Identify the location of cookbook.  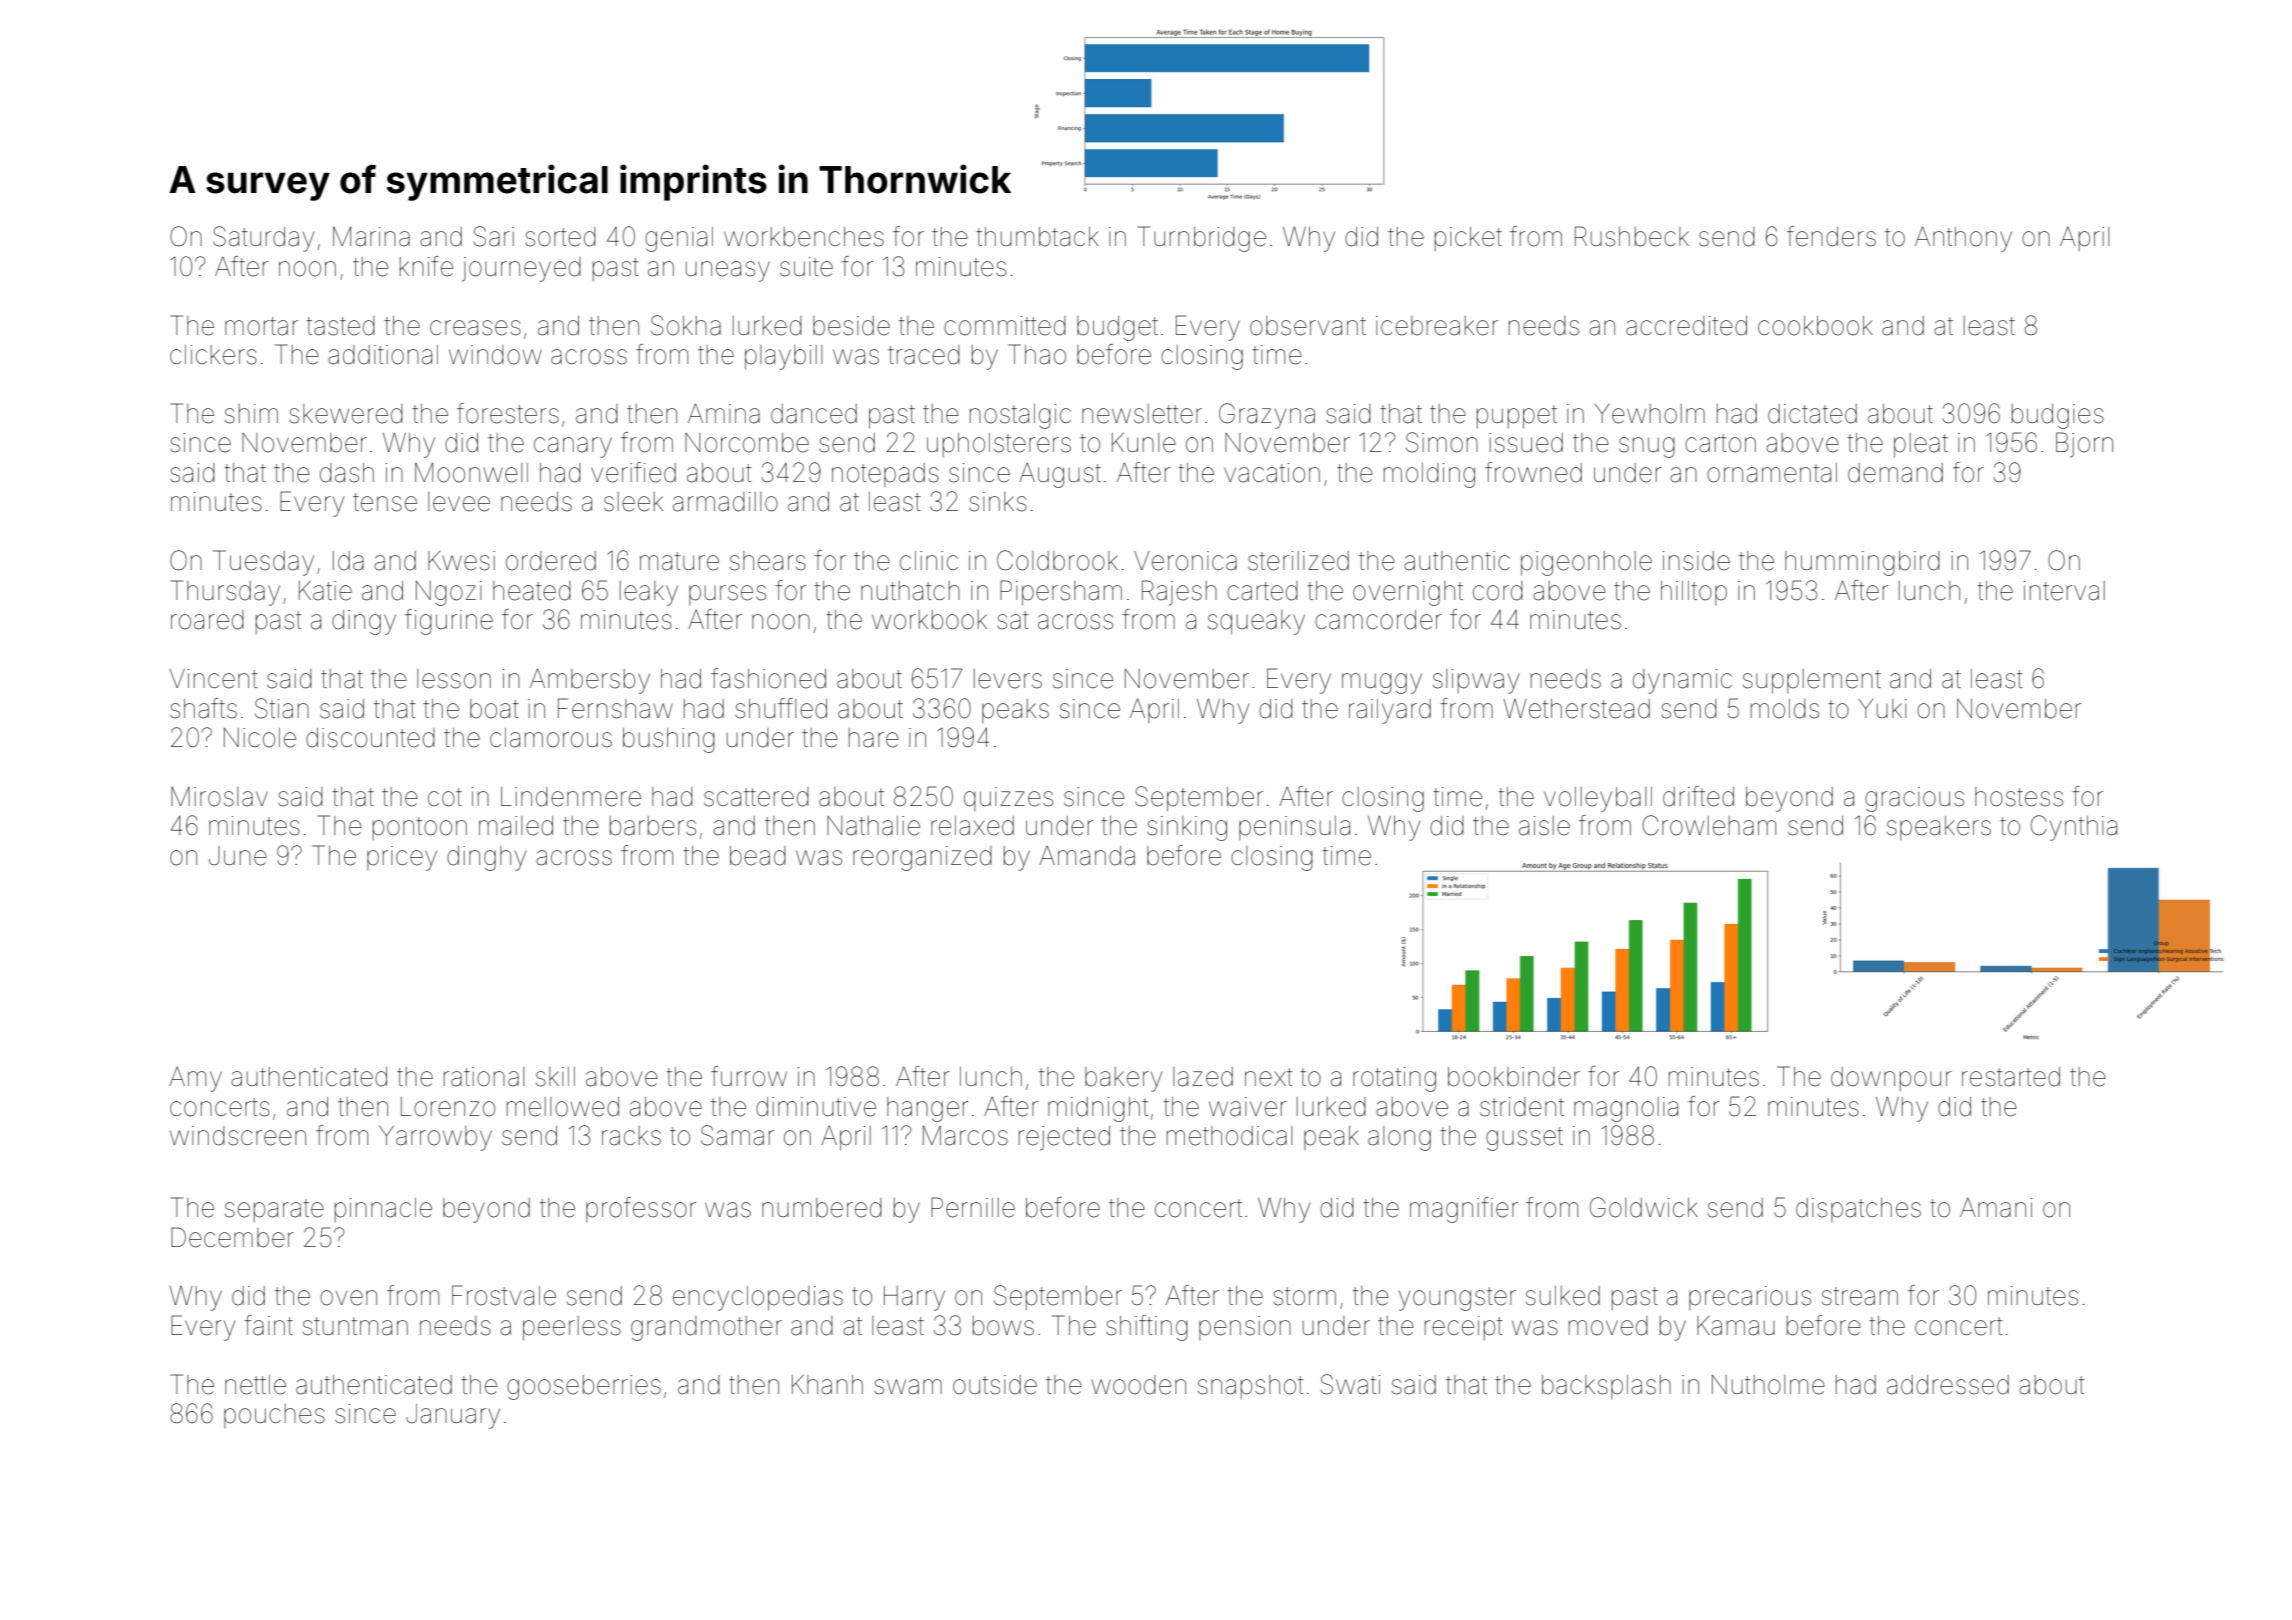
(1815, 326).
